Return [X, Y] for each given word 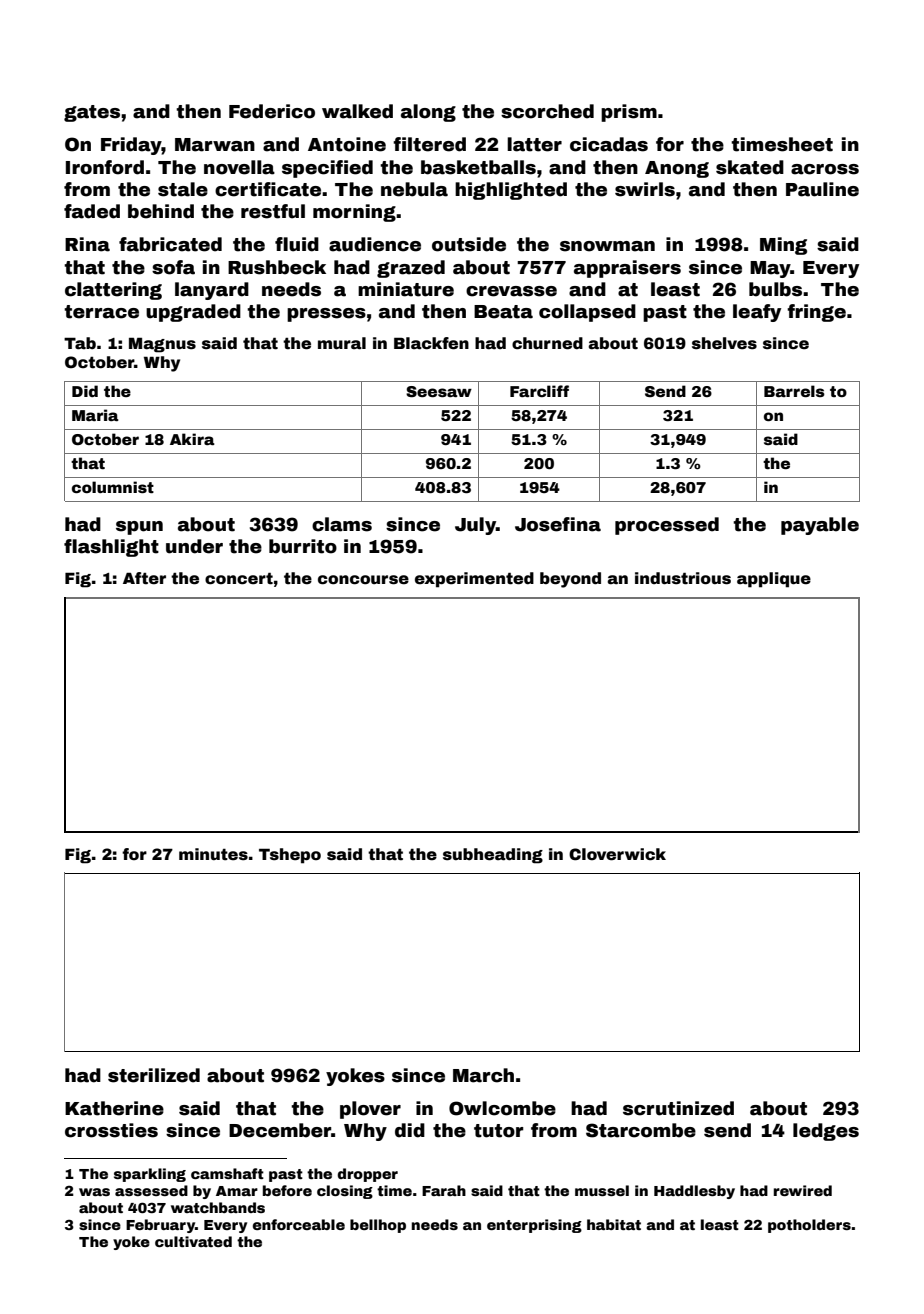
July [475, 526]
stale [183, 189]
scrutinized [678, 1108]
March [483, 1075]
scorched [547, 111]
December [280, 1130]
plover [370, 1110]
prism [629, 113]
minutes [213, 854]
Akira [192, 439]
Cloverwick [617, 854]
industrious [683, 578]
